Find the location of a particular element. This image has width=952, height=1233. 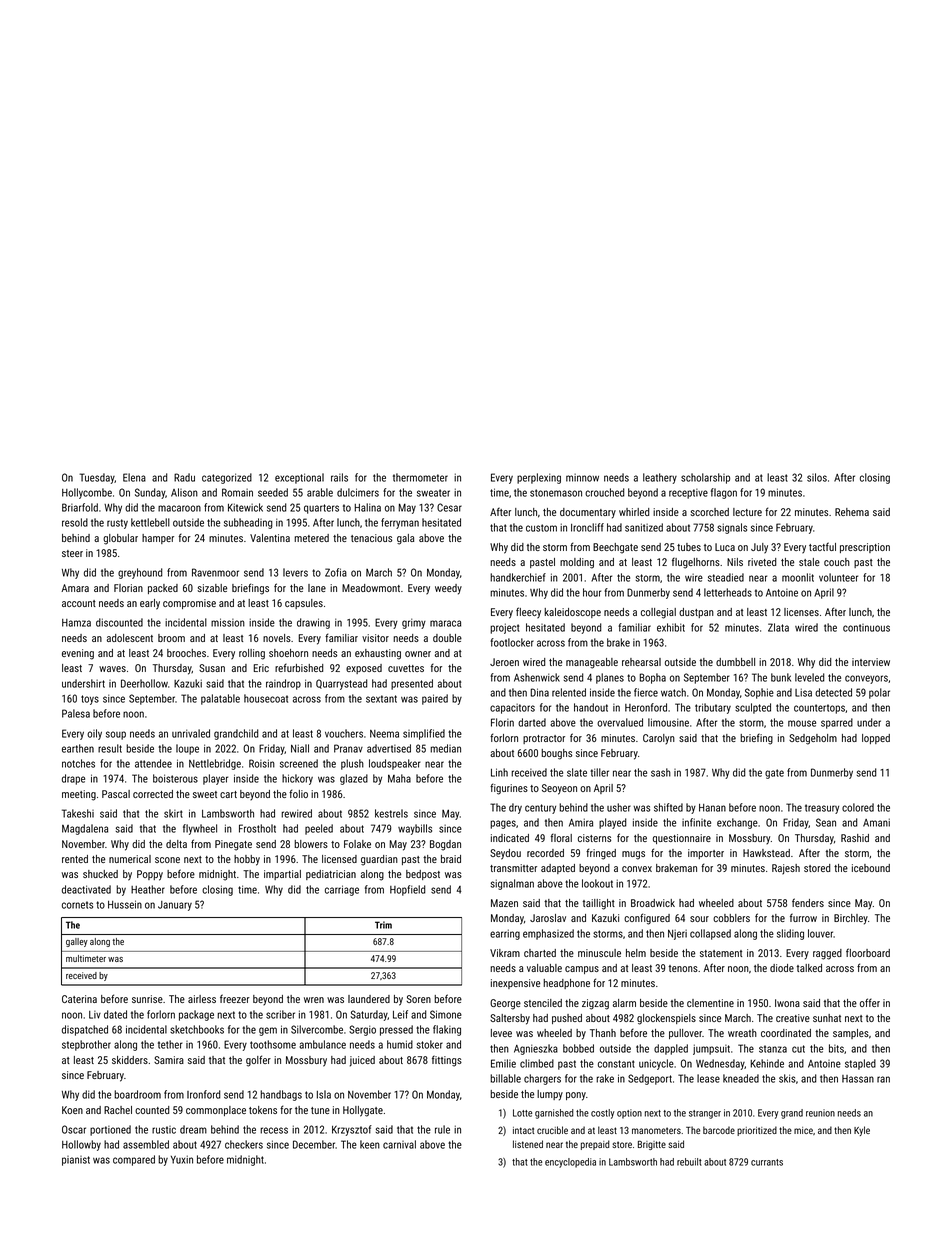

convex is located at coordinates (637, 869).
